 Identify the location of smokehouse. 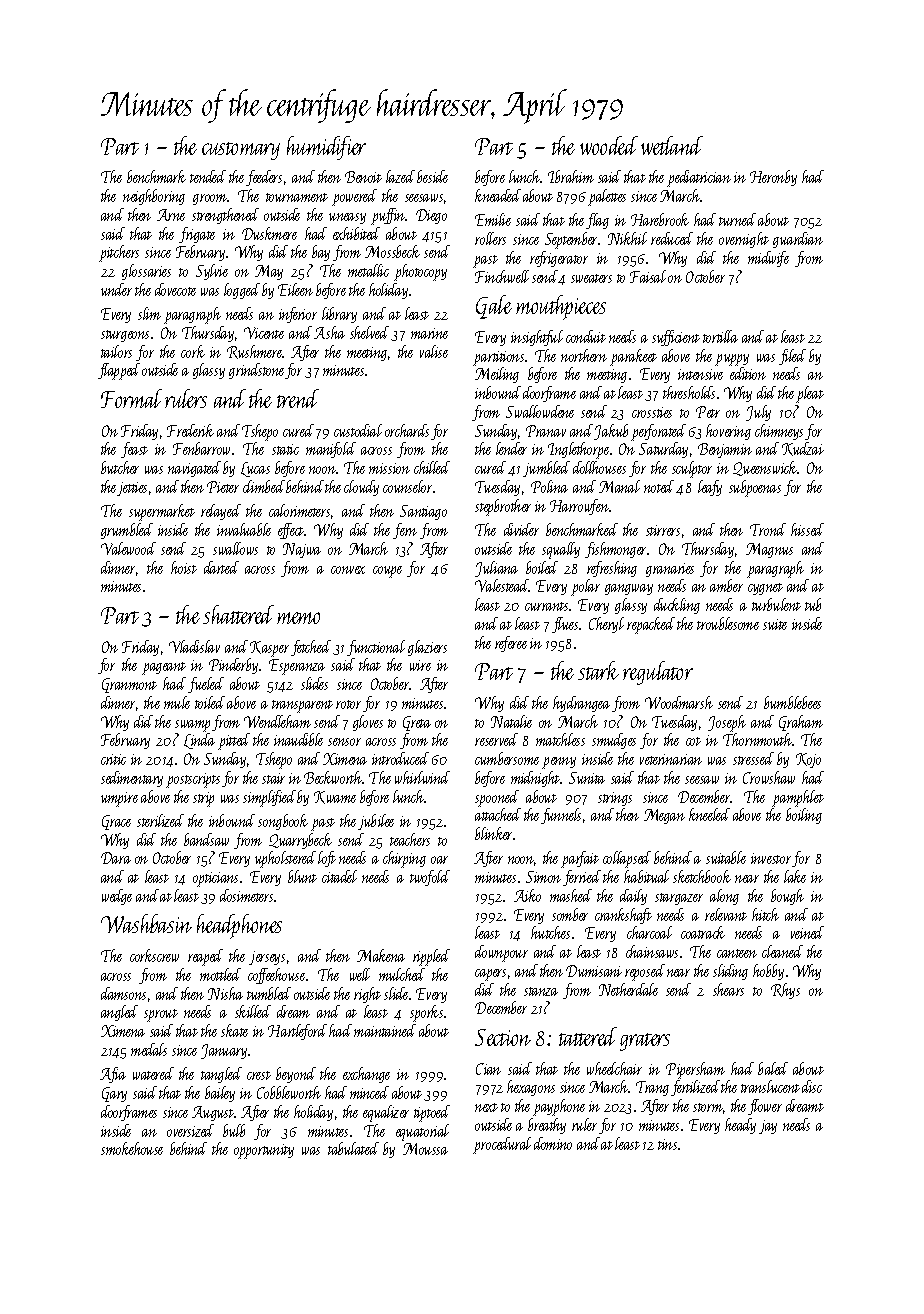
(132, 1148).
